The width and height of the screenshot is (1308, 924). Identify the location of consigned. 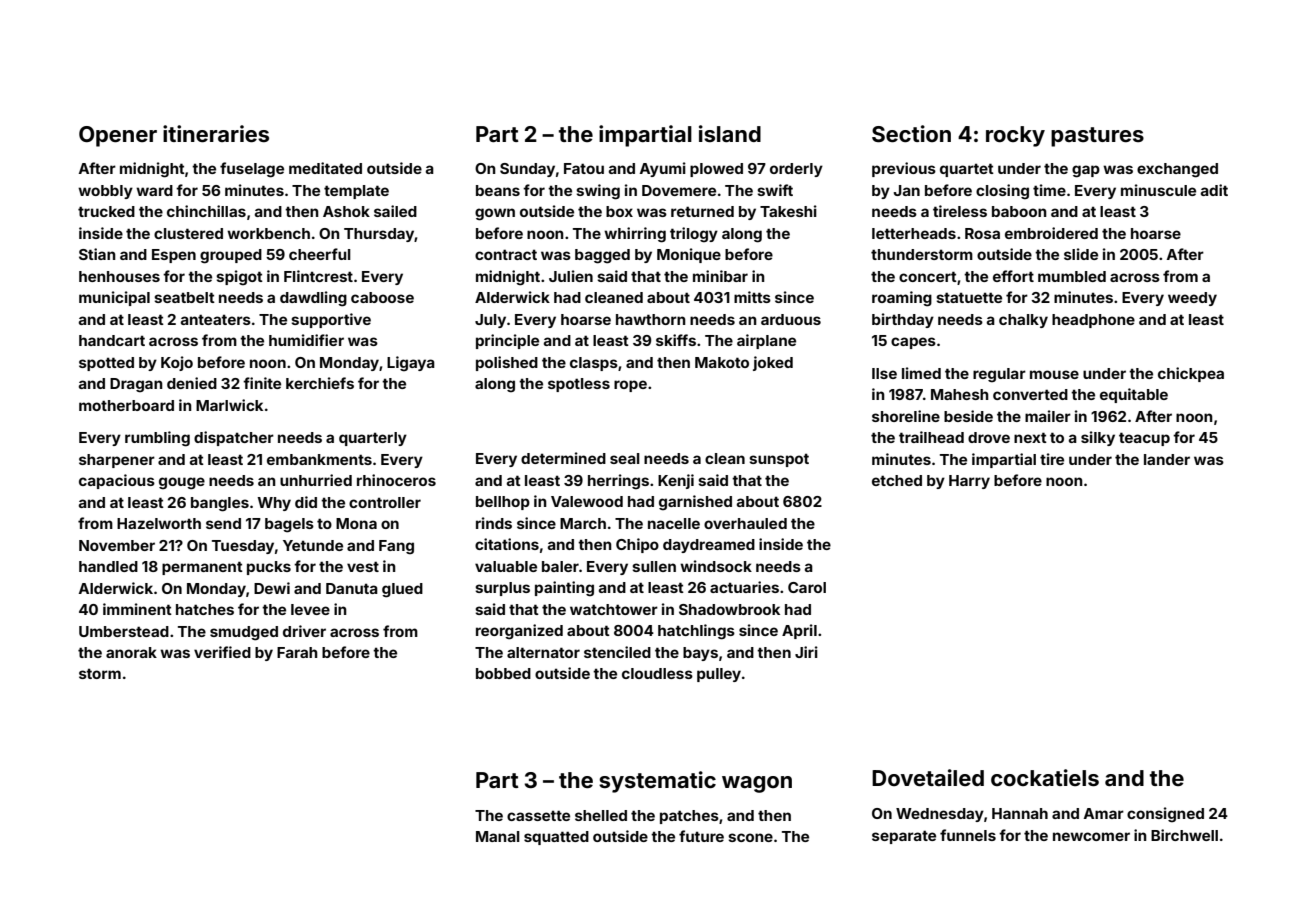
(1165, 815).
